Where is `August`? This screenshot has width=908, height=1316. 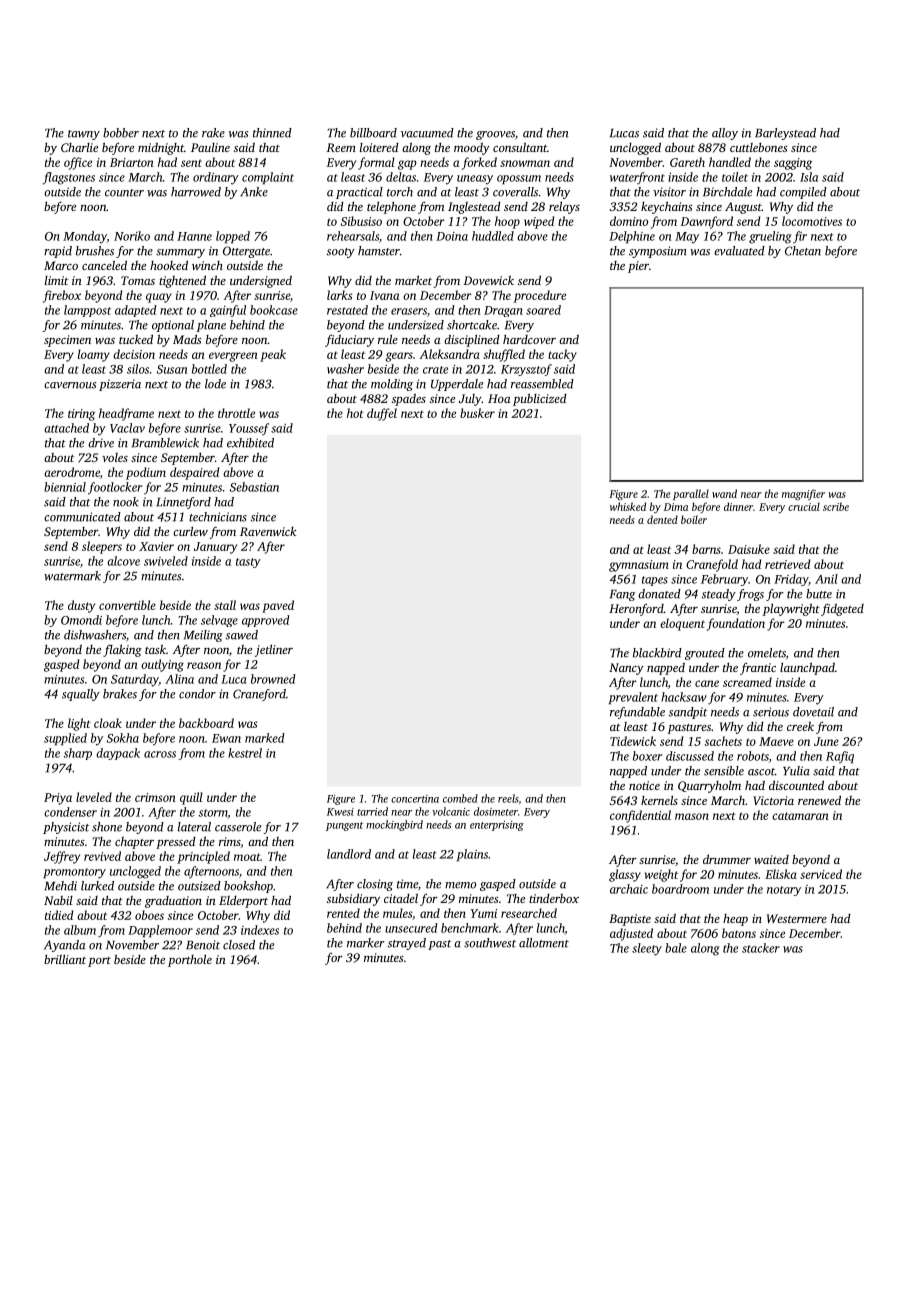 August is located at coordinates (743, 208).
